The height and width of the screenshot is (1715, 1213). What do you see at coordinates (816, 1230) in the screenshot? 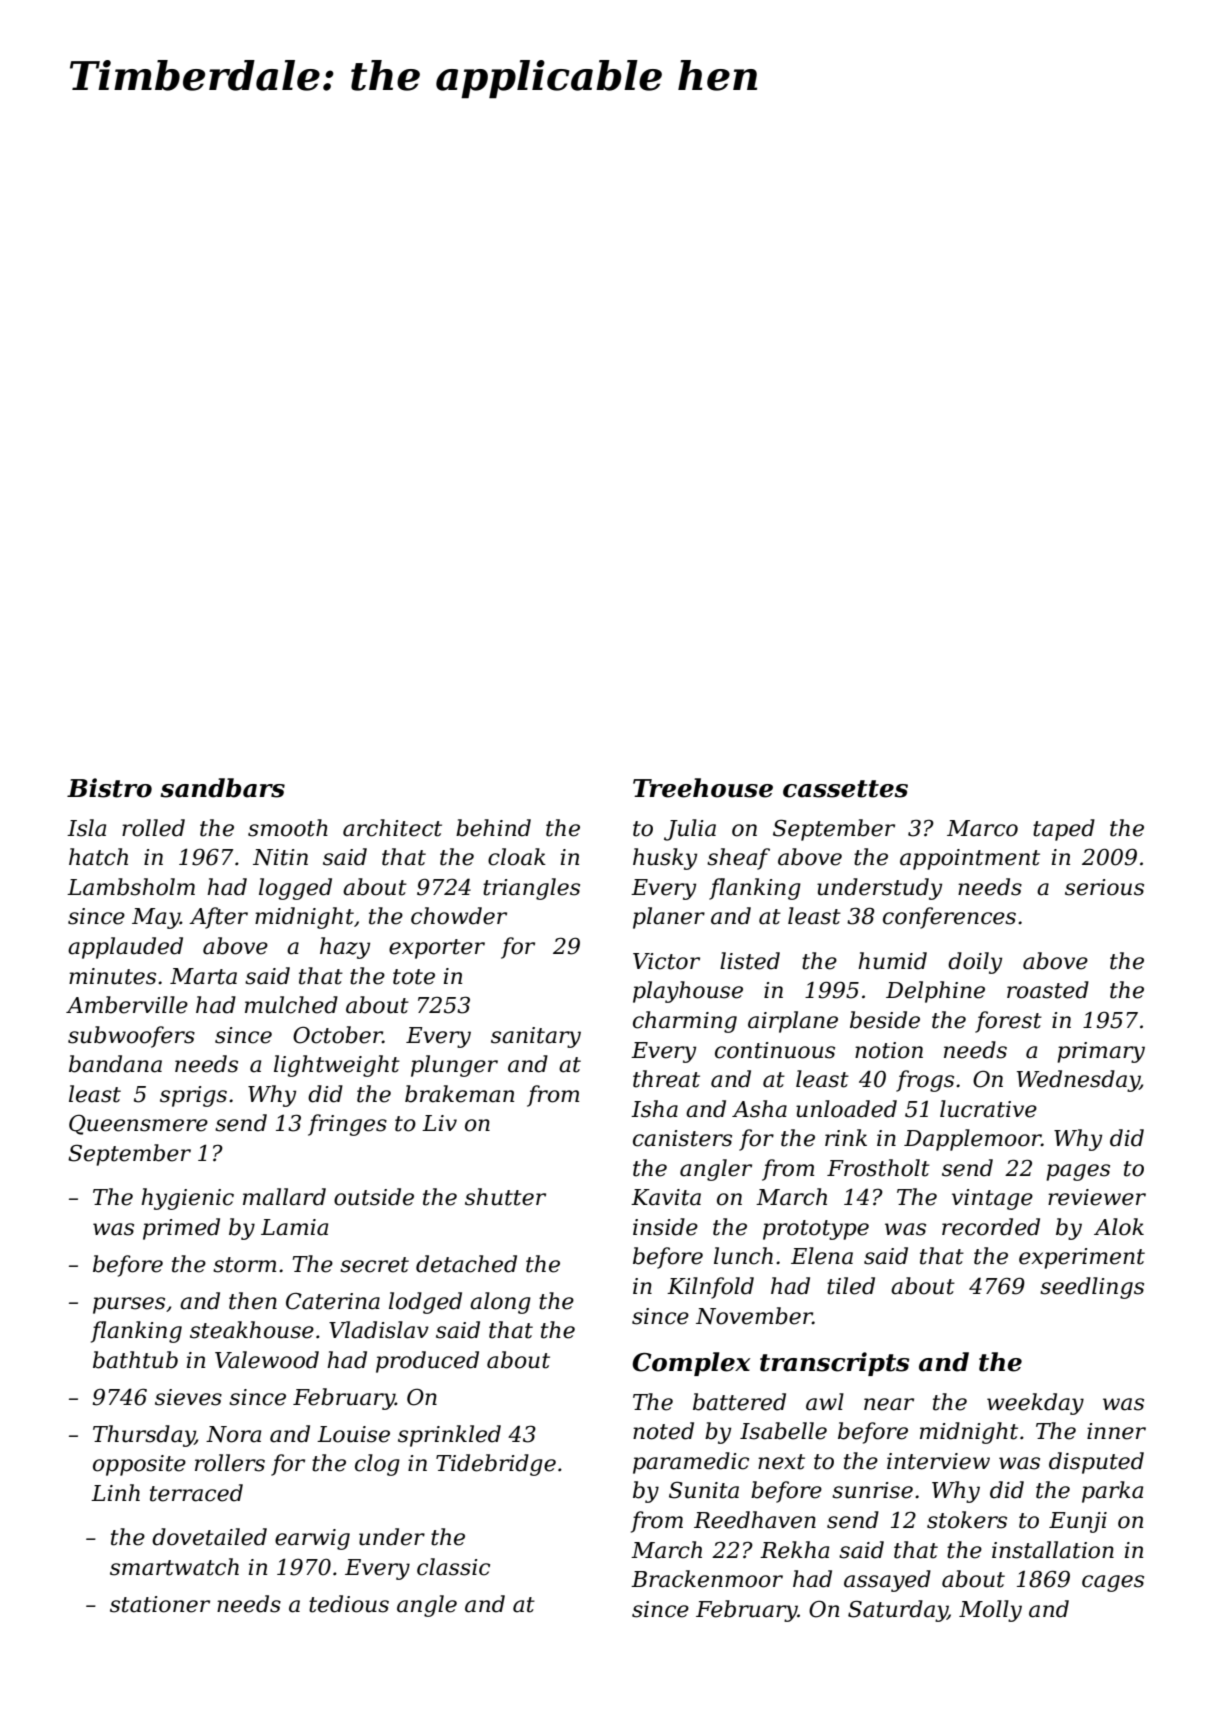
I see `prototype` at bounding box center [816, 1230].
